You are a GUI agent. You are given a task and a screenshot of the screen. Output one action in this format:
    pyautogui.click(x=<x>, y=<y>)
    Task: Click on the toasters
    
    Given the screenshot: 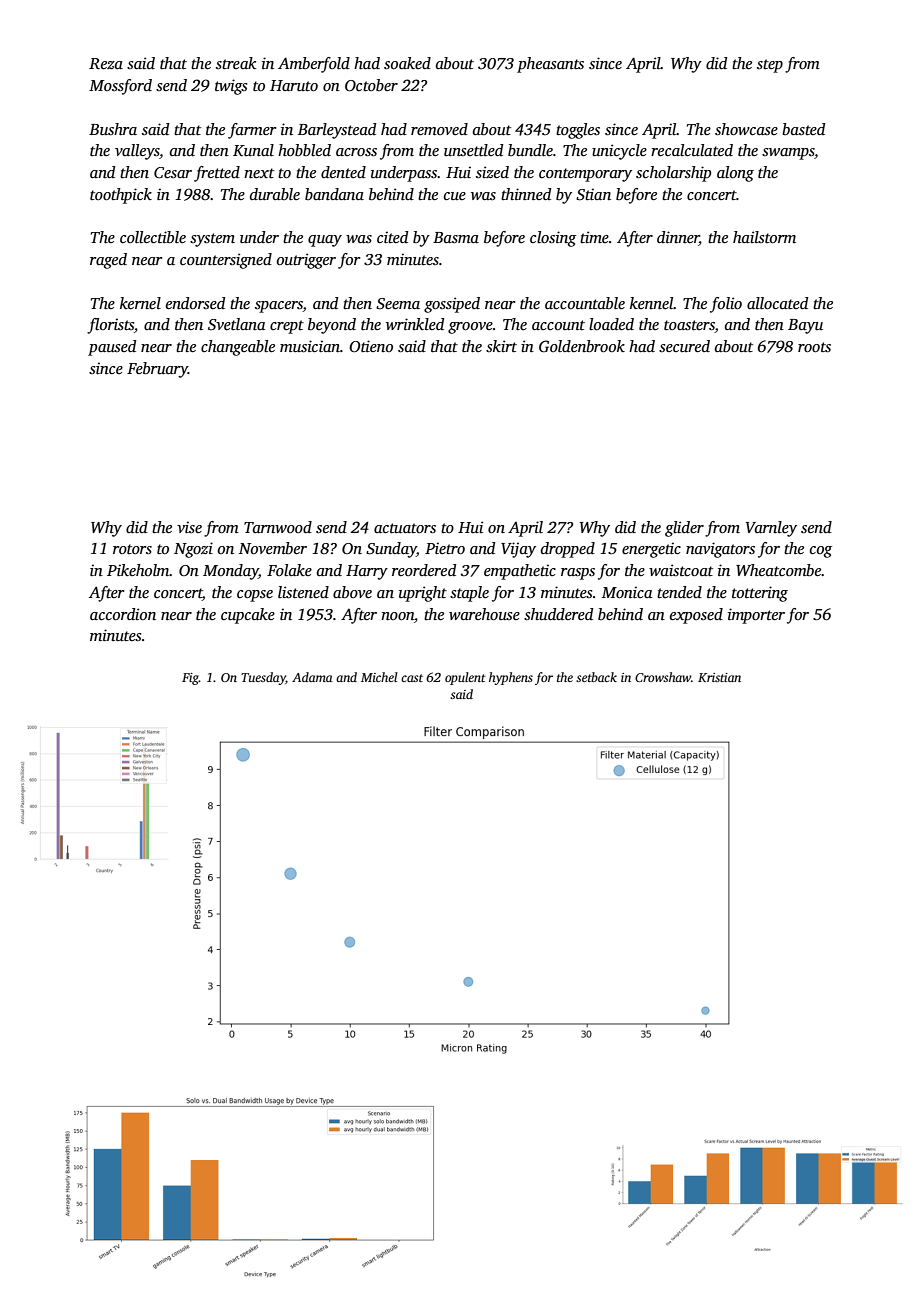 What is the action you would take?
    pyautogui.click(x=689, y=326)
